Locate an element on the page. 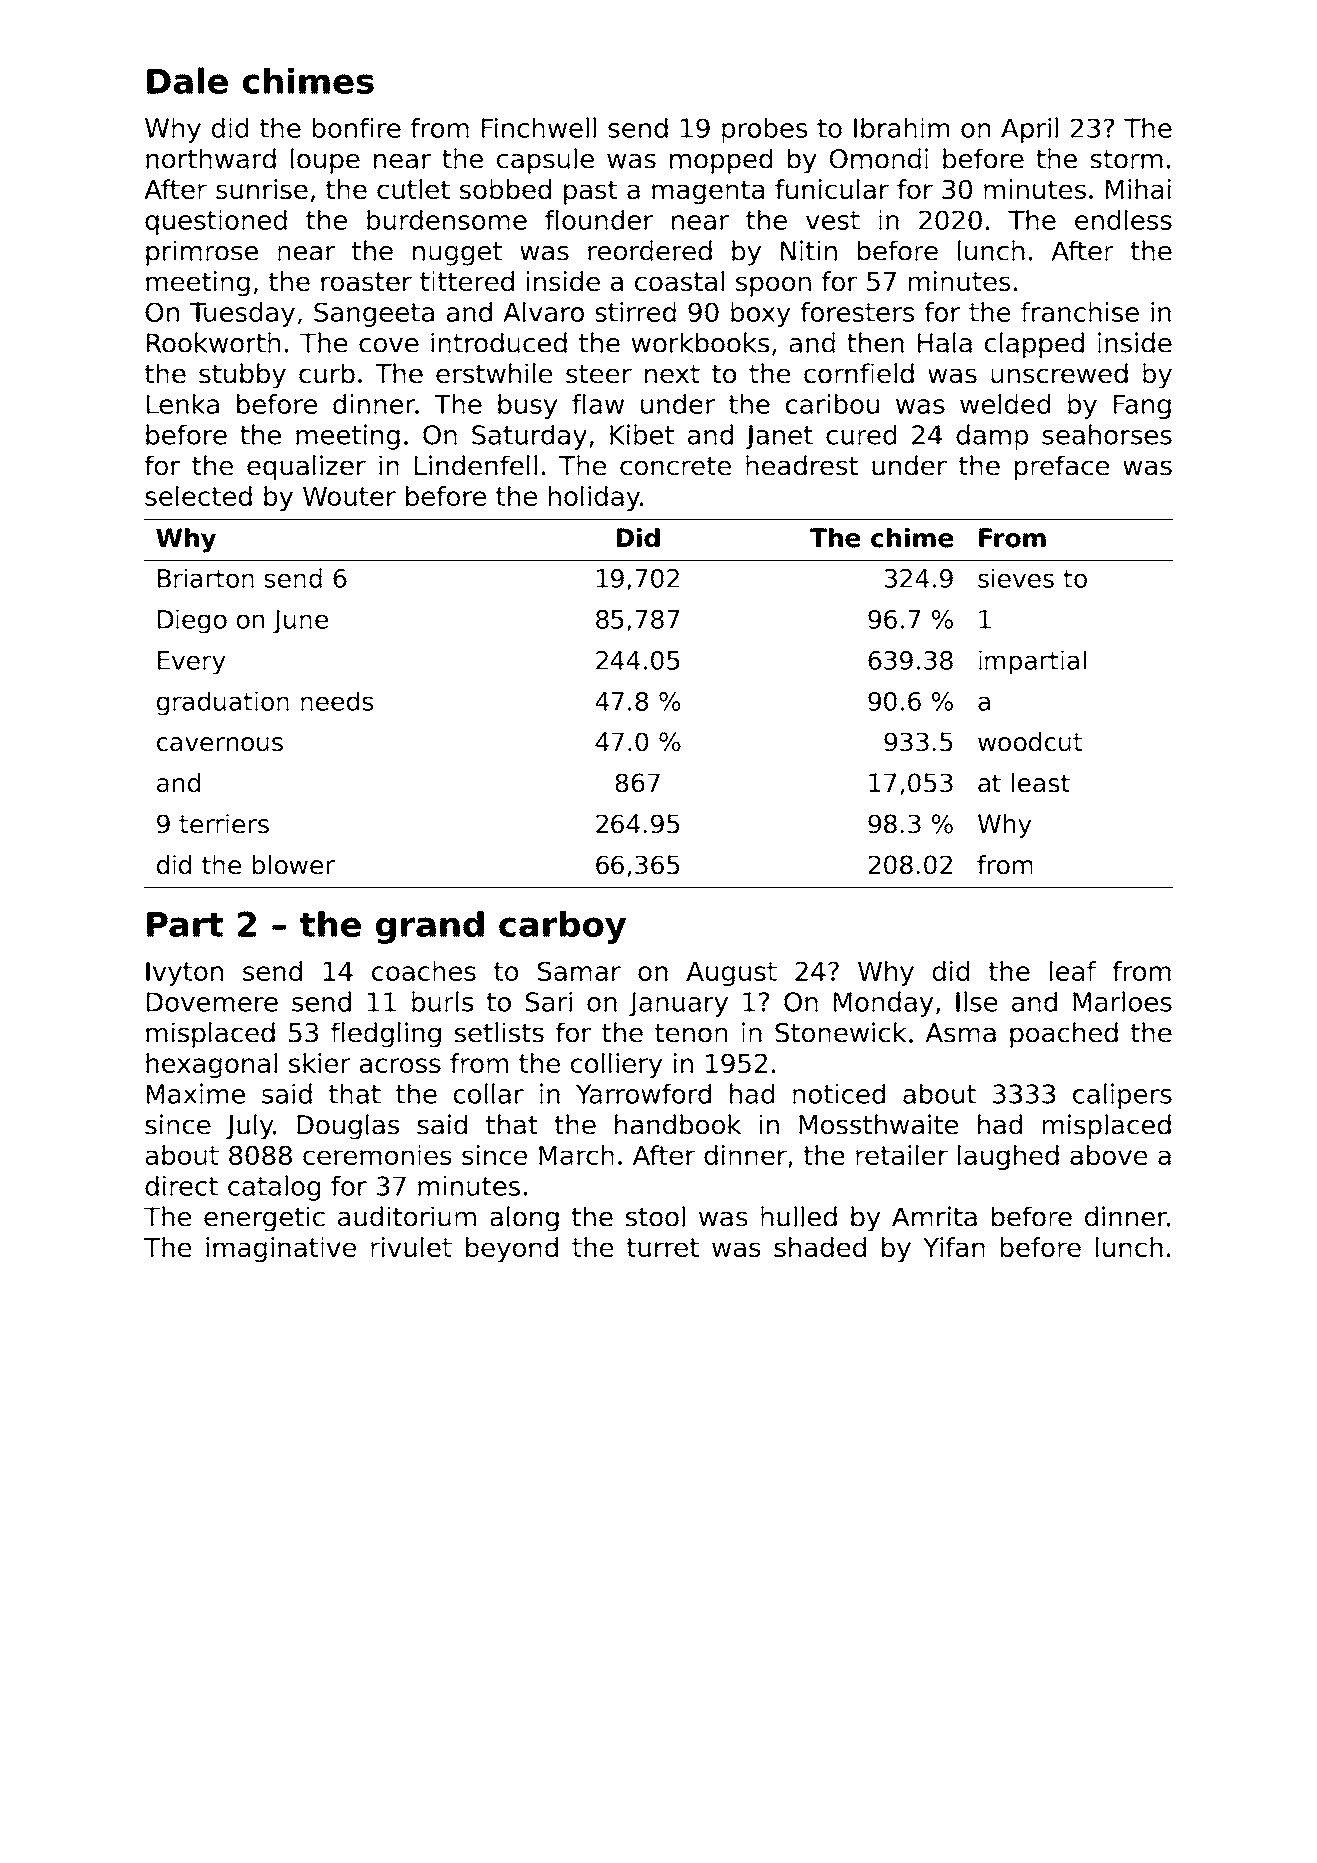 Image resolution: width=1317 pixels, height=1863 pixels. June is located at coordinates (300, 622).
